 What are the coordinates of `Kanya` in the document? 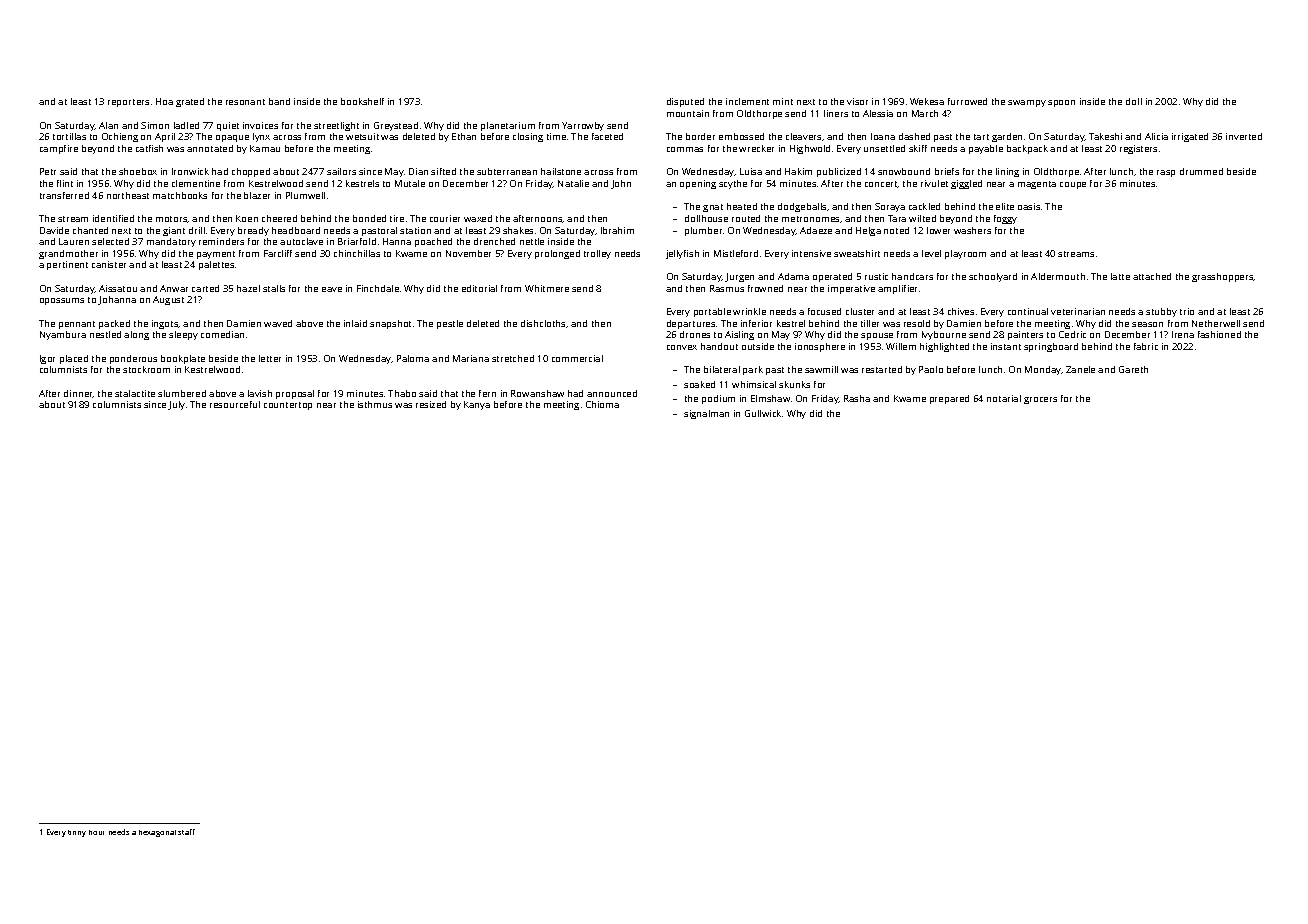 It's located at (477, 405).
